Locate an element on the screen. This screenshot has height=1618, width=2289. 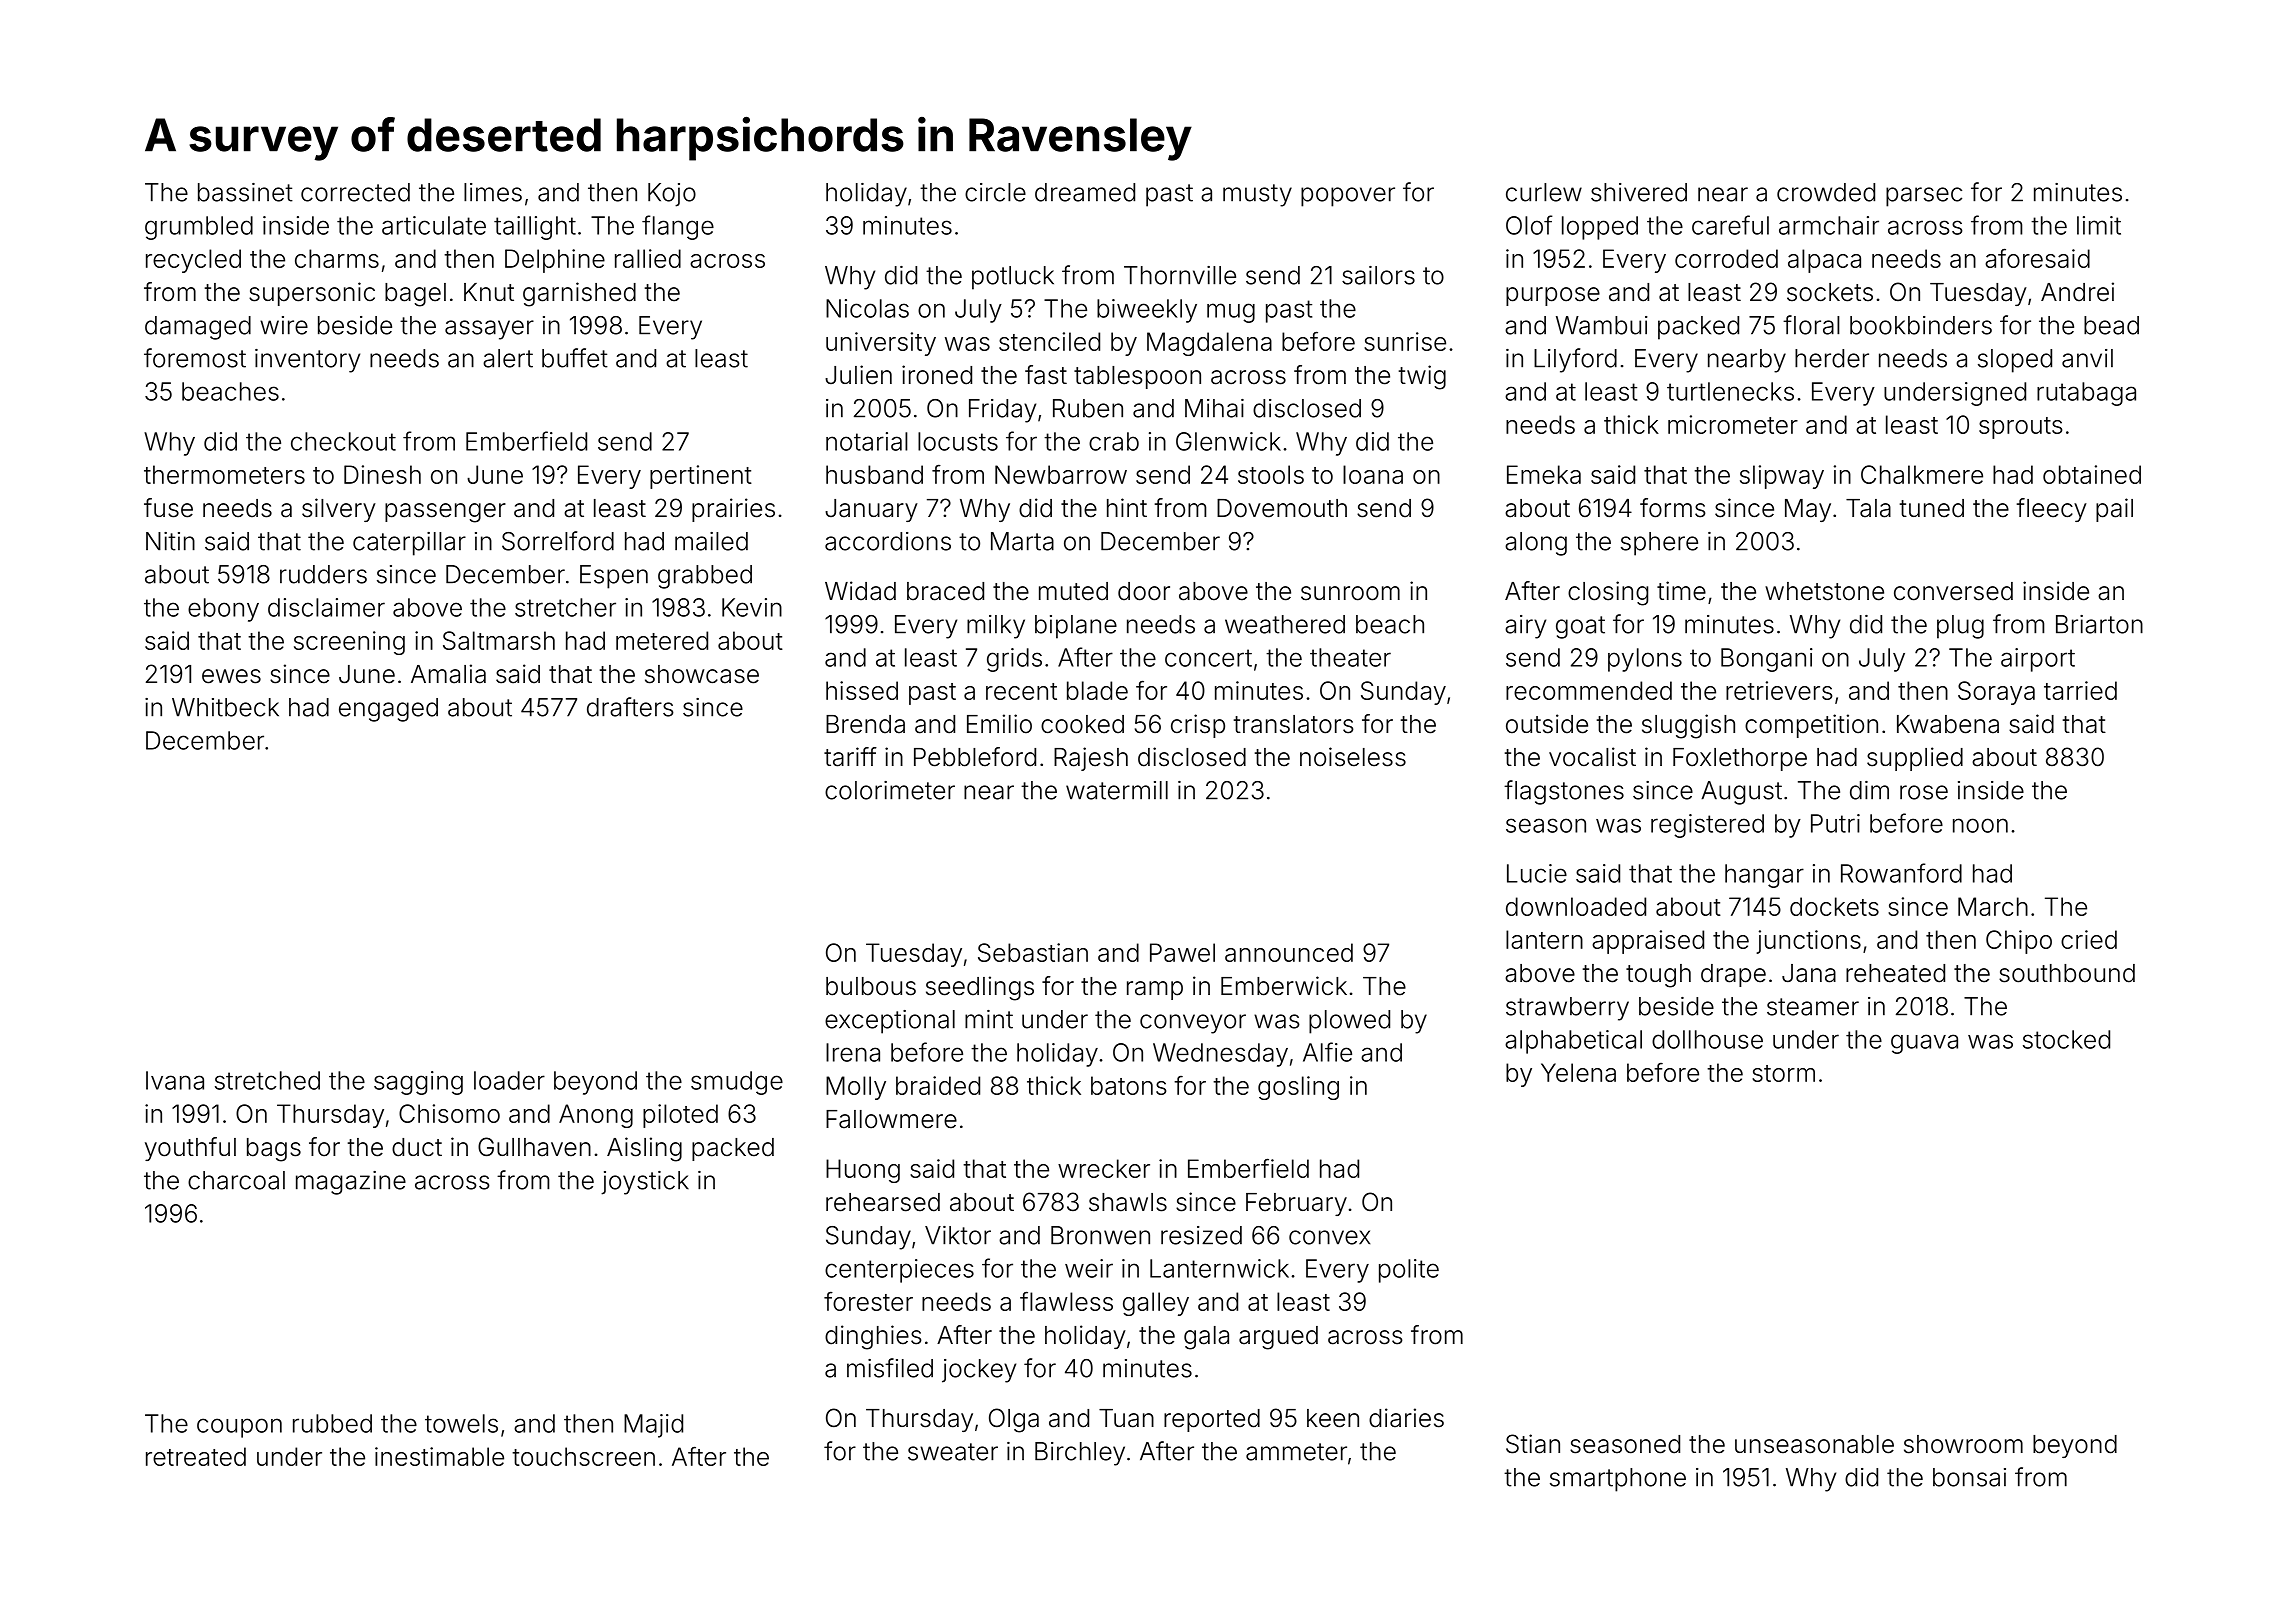
engaged is located at coordinates (388, 710).
